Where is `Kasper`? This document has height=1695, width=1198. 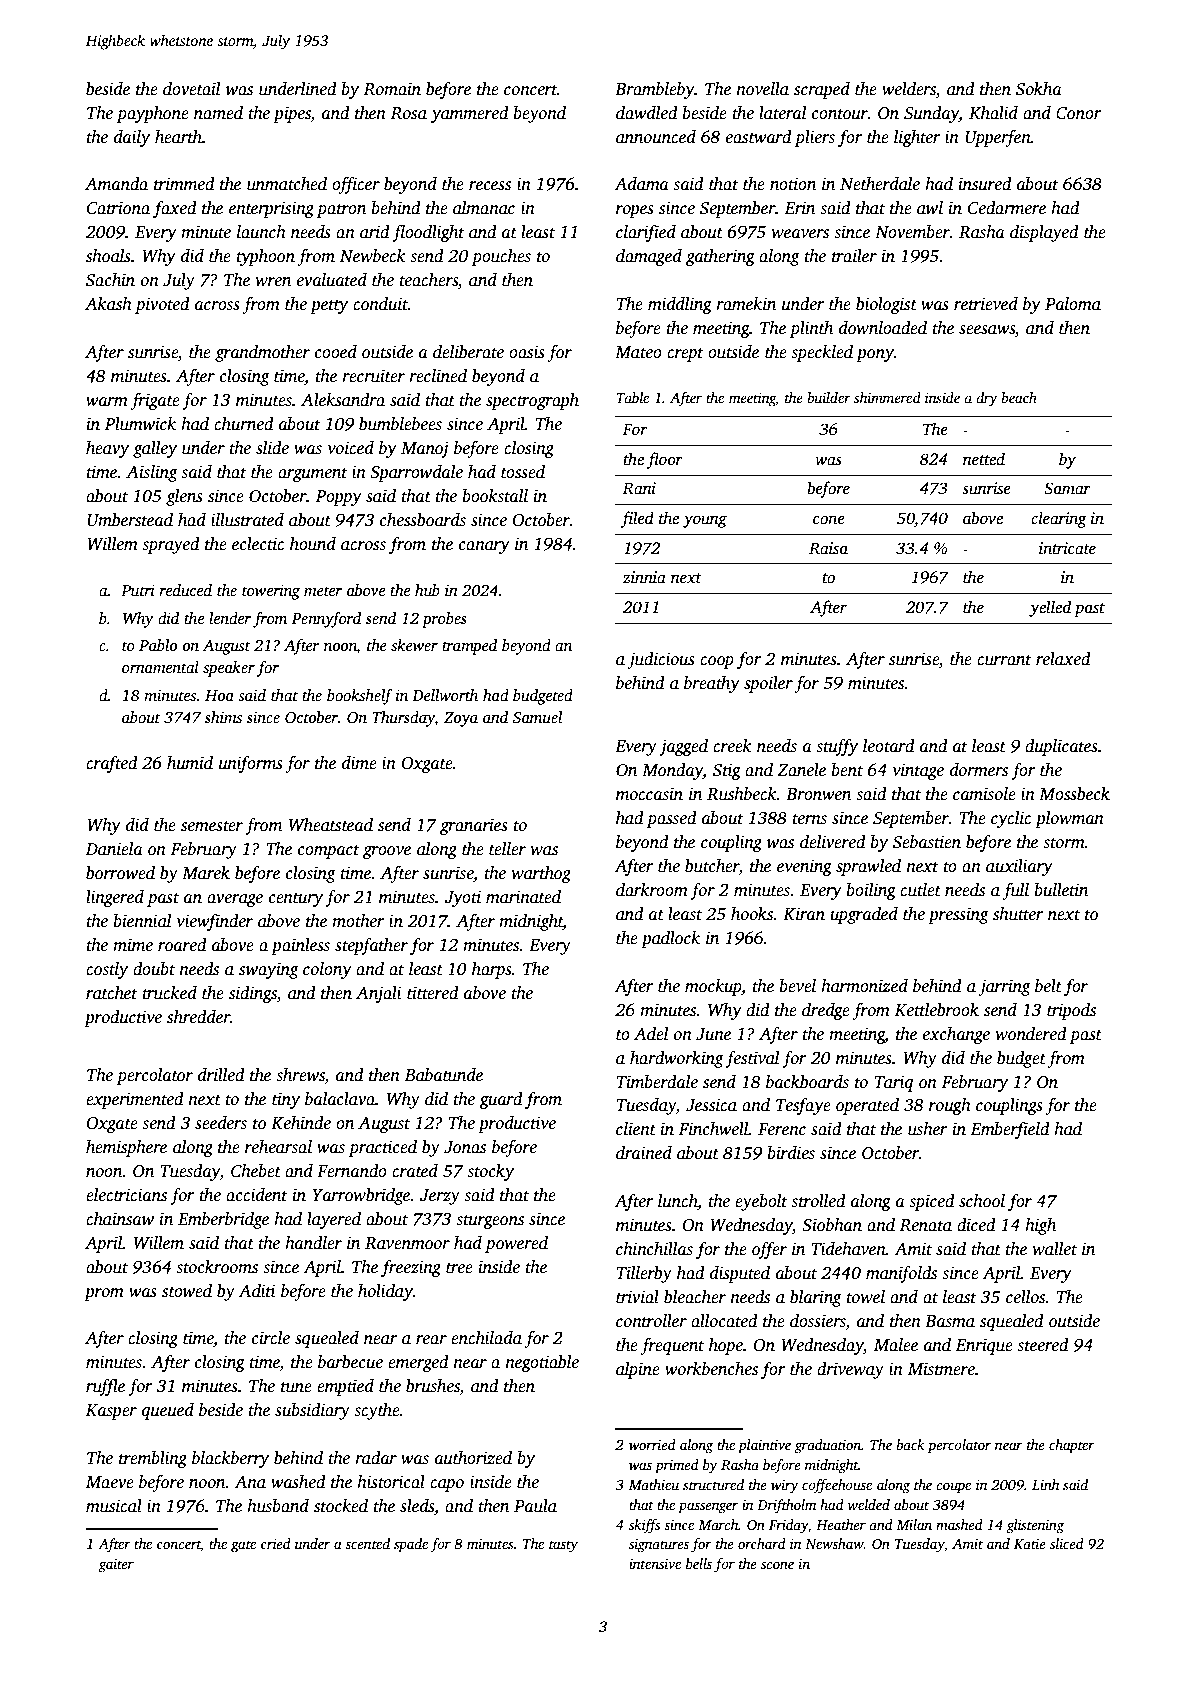
Kasper is located at coordinates (111, 1412).
